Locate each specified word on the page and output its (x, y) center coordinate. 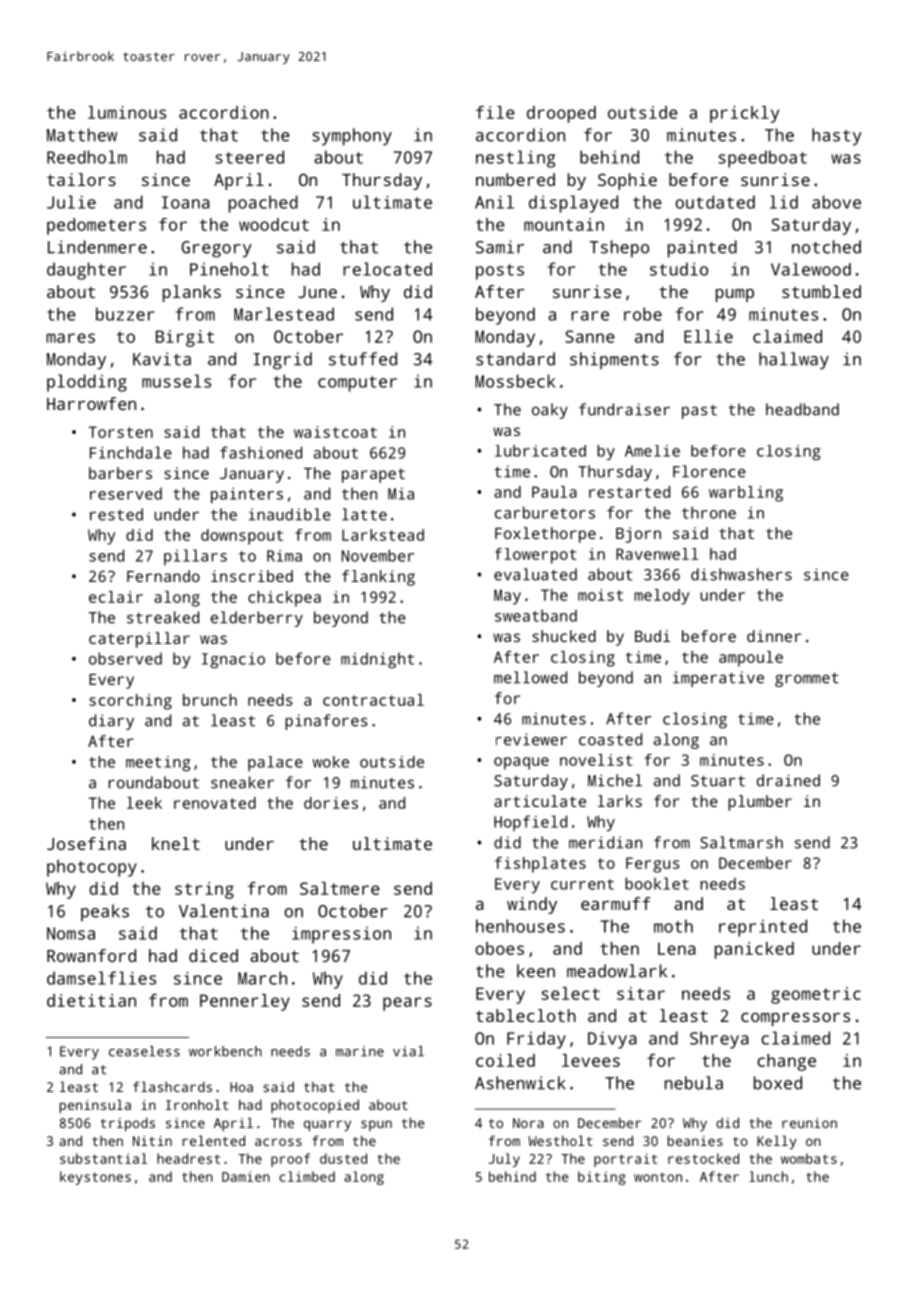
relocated (387, 269)
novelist (596, 760)
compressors (795, 1019)
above (836, 202)
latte (364, 514)
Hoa (241, 1087)
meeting (158, 763)
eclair (116, 597)
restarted (629, 492)
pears (407, 1004)
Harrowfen (91, 403)
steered (249, 157)
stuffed (363, 359)
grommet (807, 679)
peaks (105, 913)
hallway (794, 361)
